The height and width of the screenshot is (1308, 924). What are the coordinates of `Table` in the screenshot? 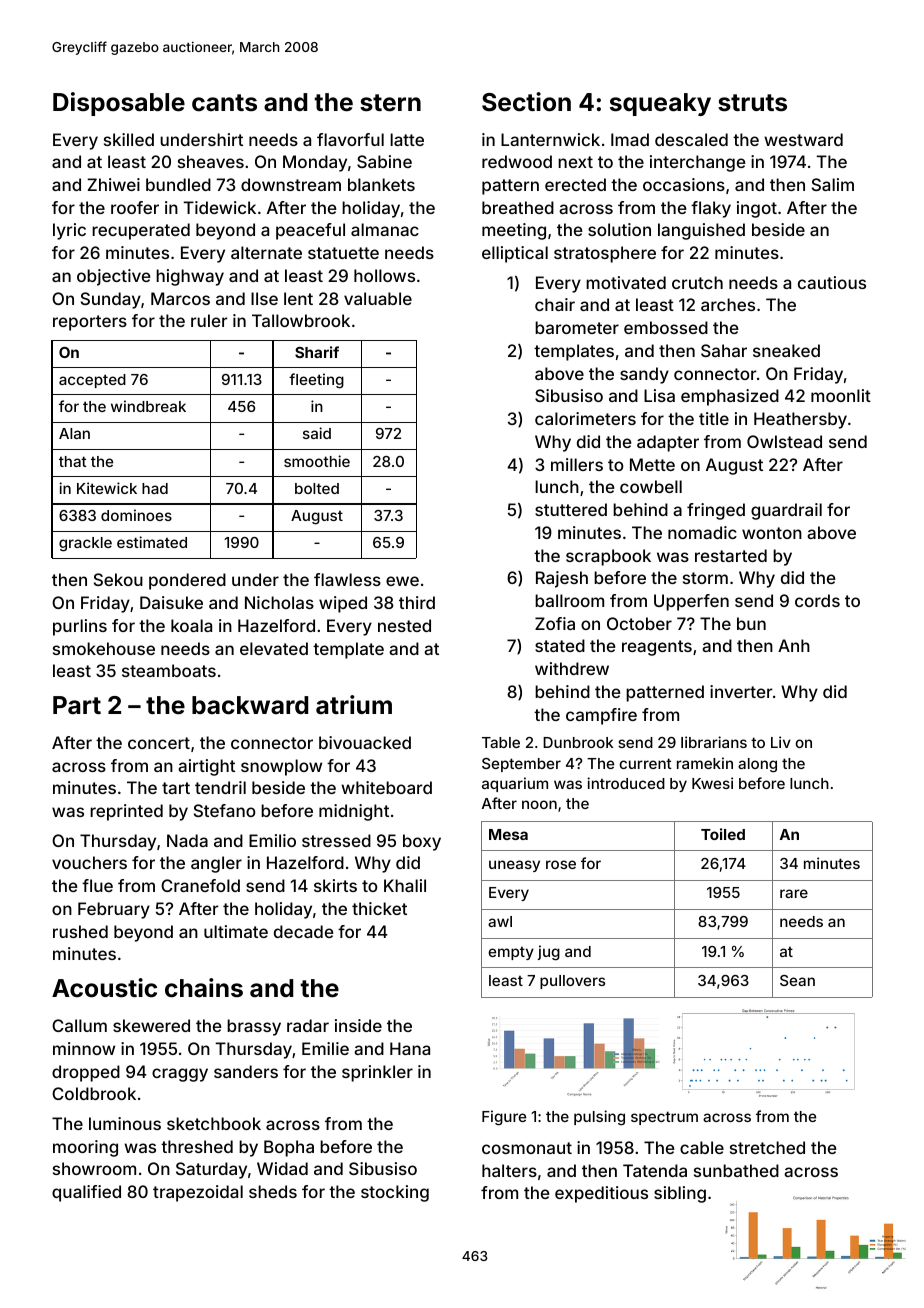 It's located at (501, 742).
